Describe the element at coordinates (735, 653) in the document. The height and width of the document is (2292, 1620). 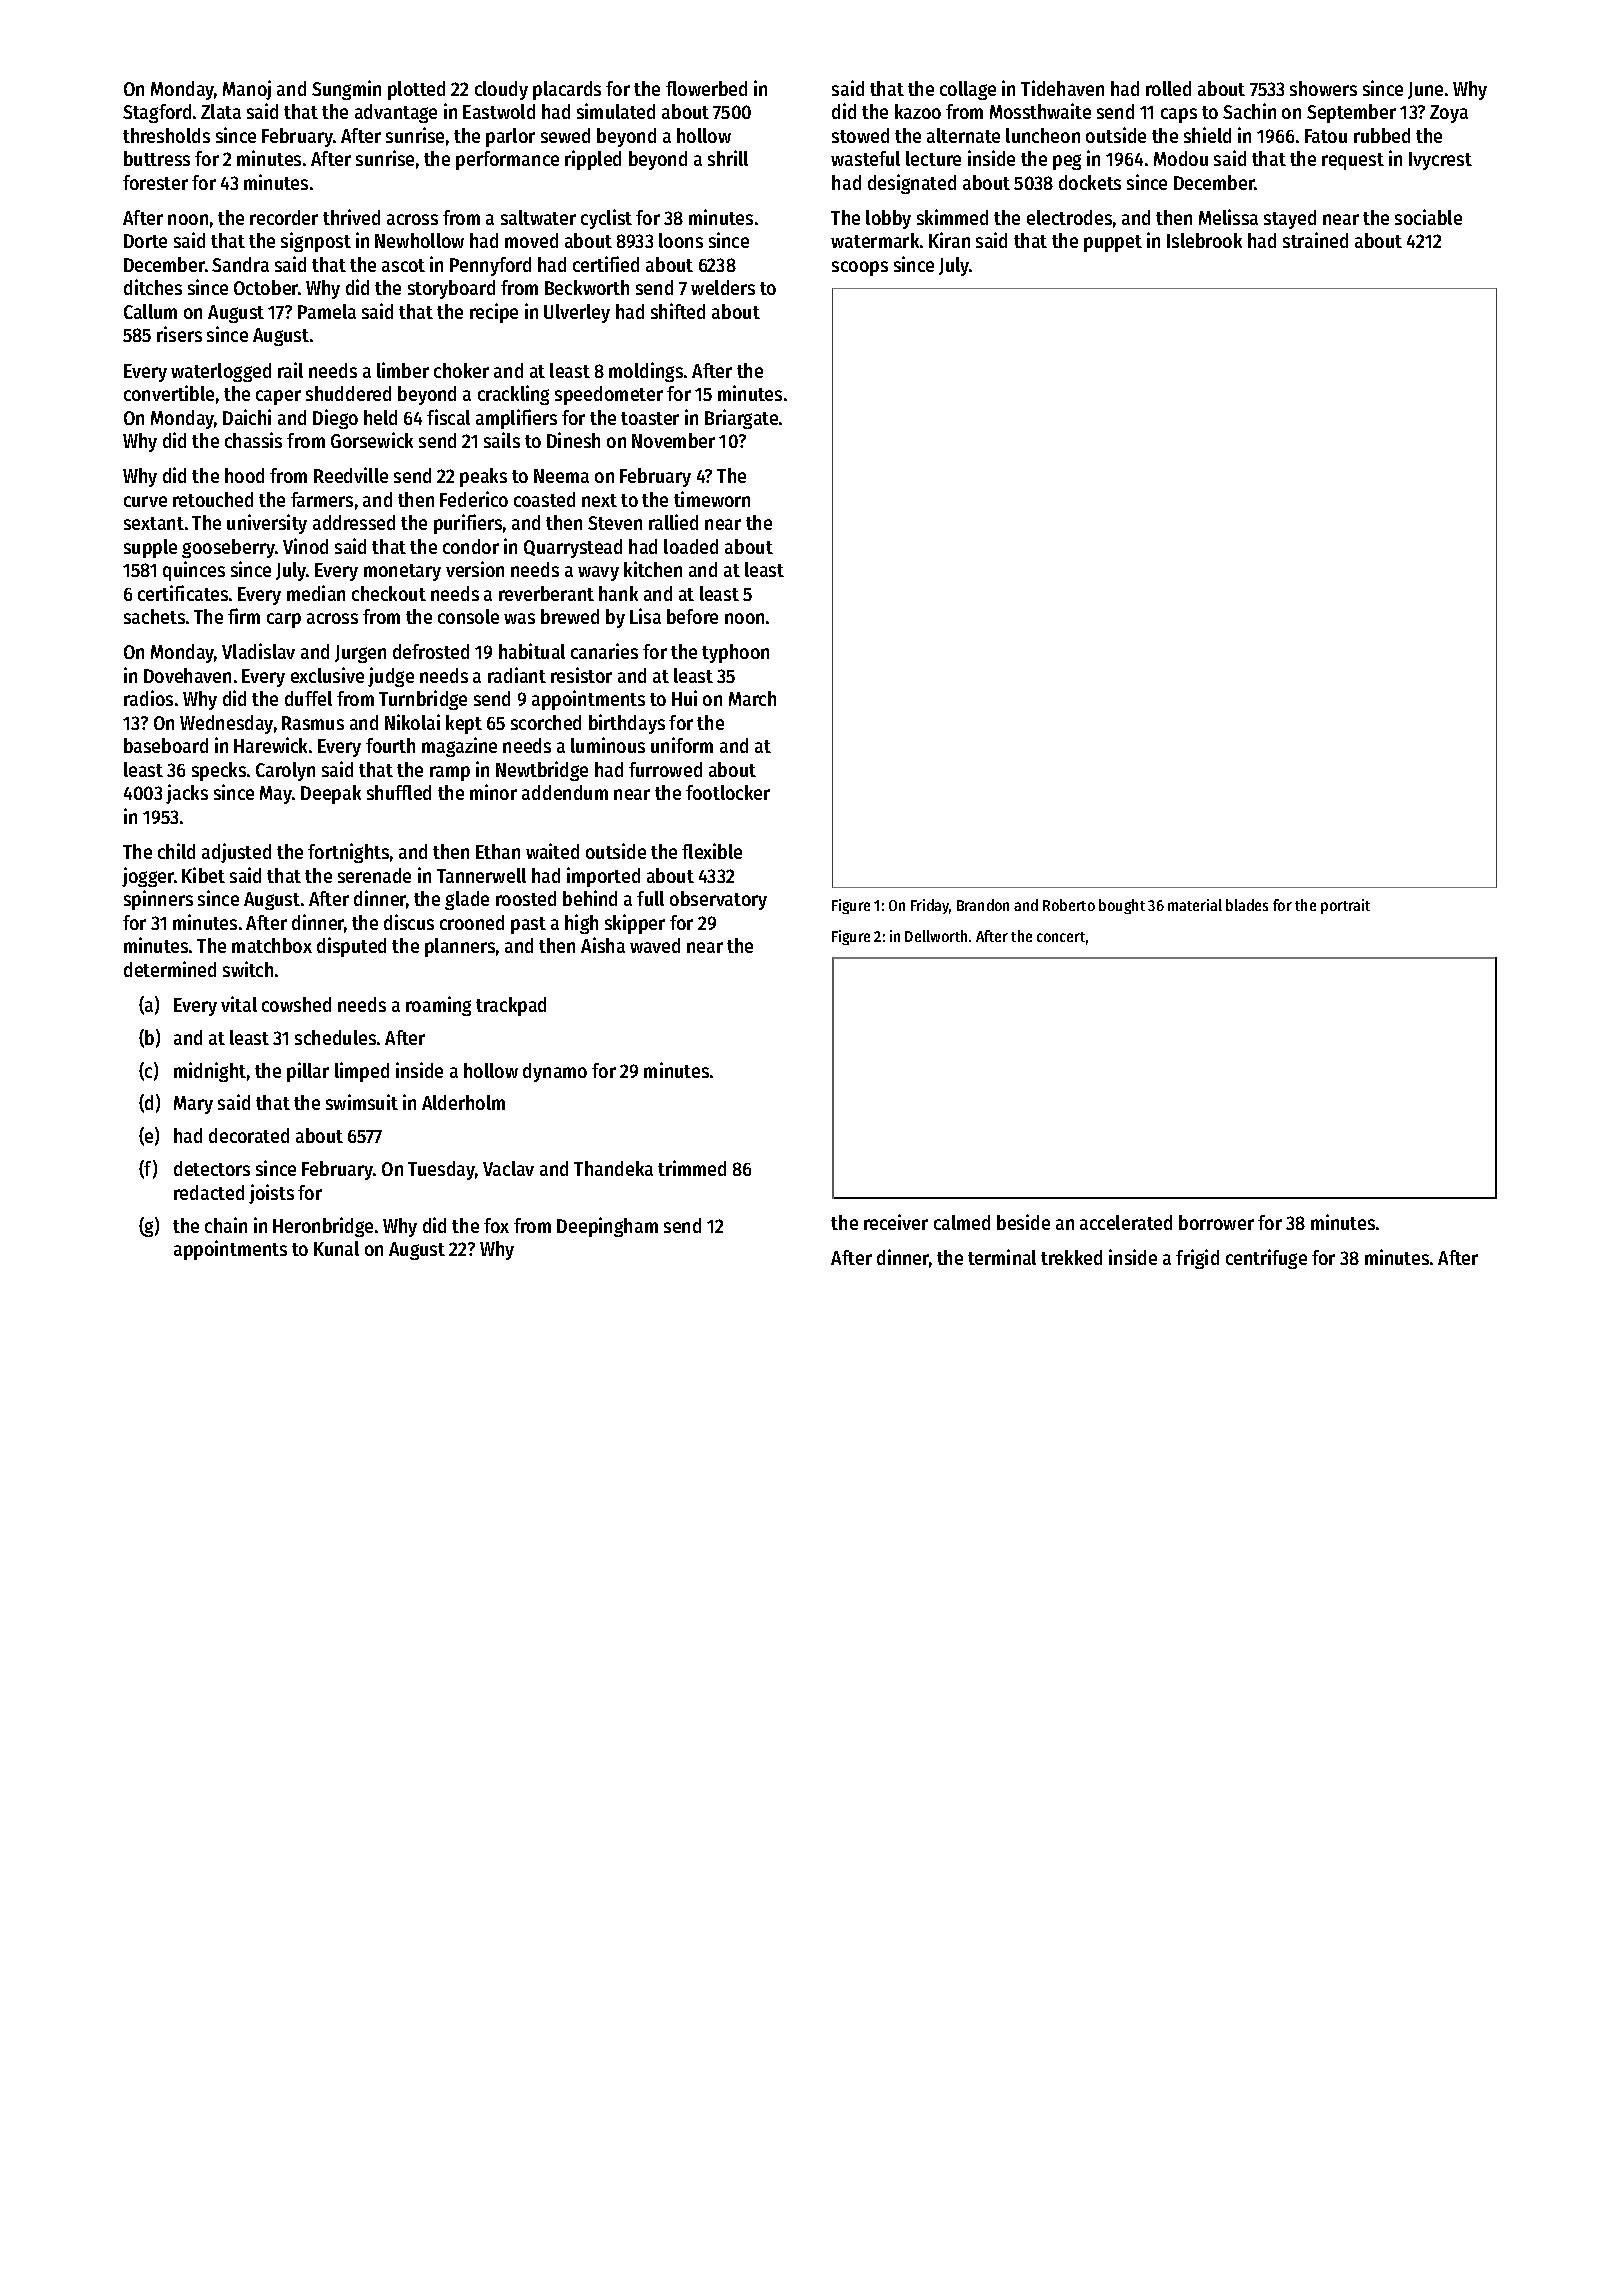
I see `typhoon` at that location.
